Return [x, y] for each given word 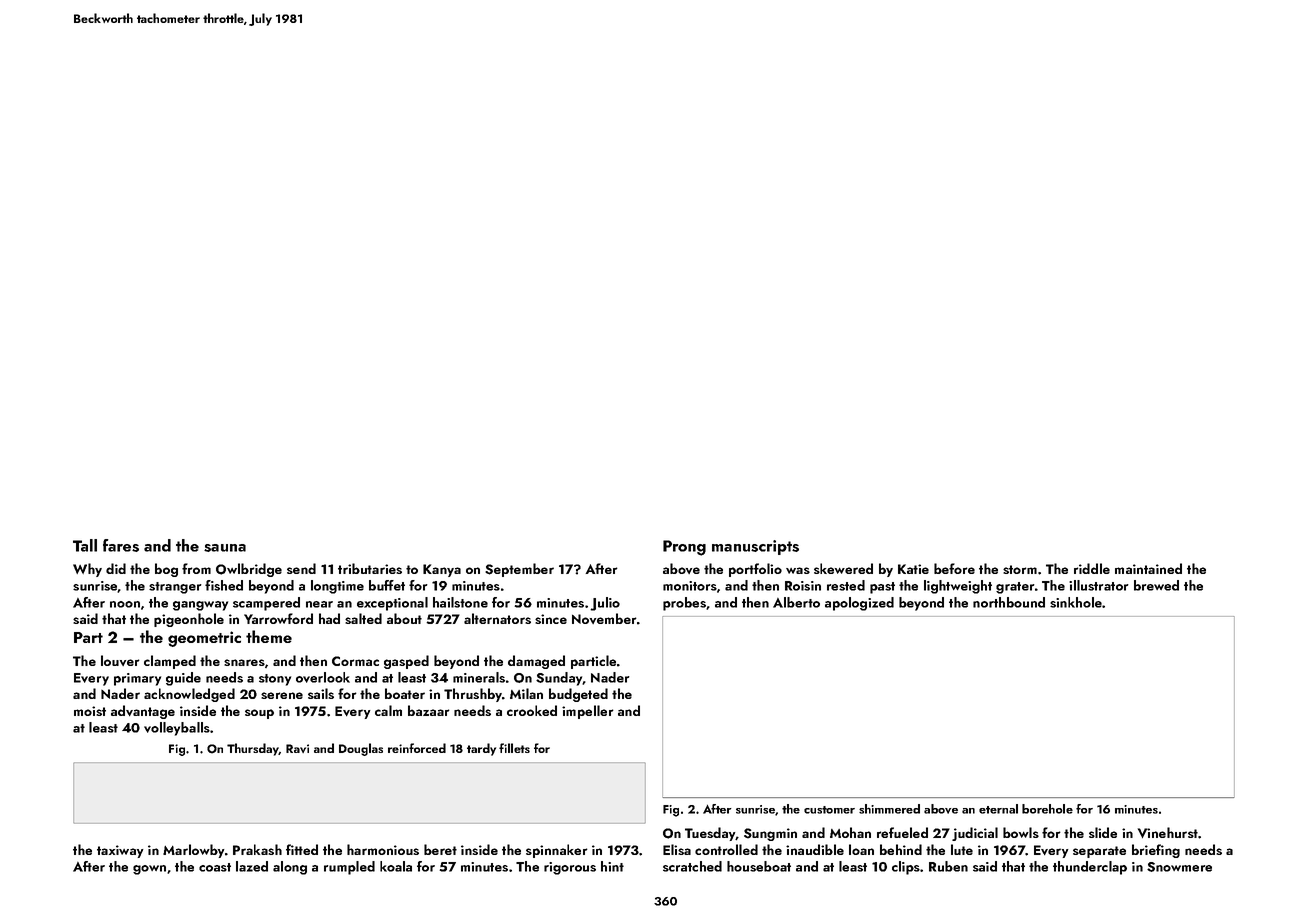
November [604, 618]
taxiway [120, 851]
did [116, 568]
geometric [204, 639]
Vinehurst [1168, 832]
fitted [302, 849]
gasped [406, 662]
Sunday [559, 679]
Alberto [796, 602]
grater [1015, 588]
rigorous [570, 868]
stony [275, 680]
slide [1103, 832]
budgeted [578, 695]
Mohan [850, 832]
